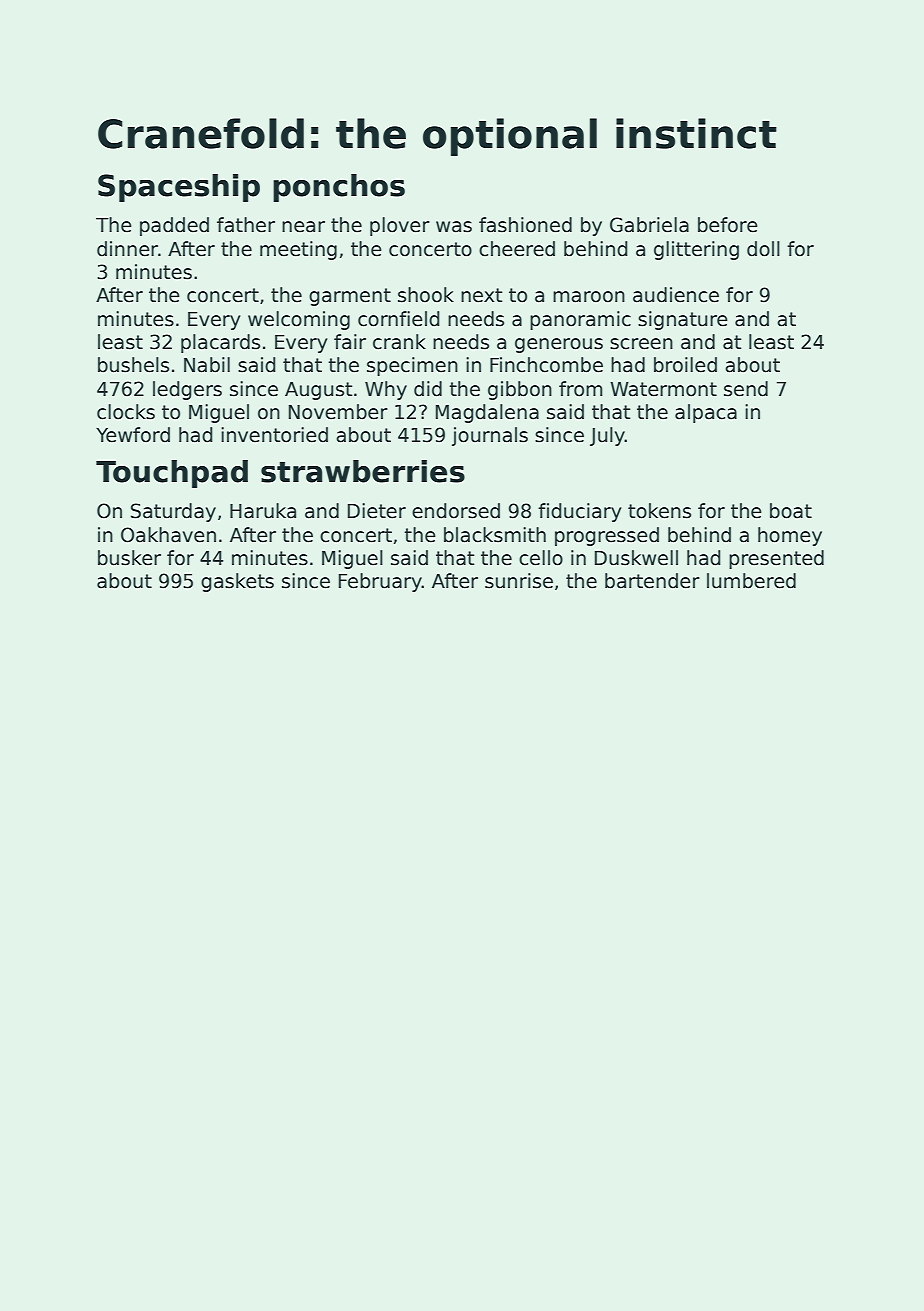  Describe the element at coordinates (728, 225) in the screenshot. I see `before` at that location.
